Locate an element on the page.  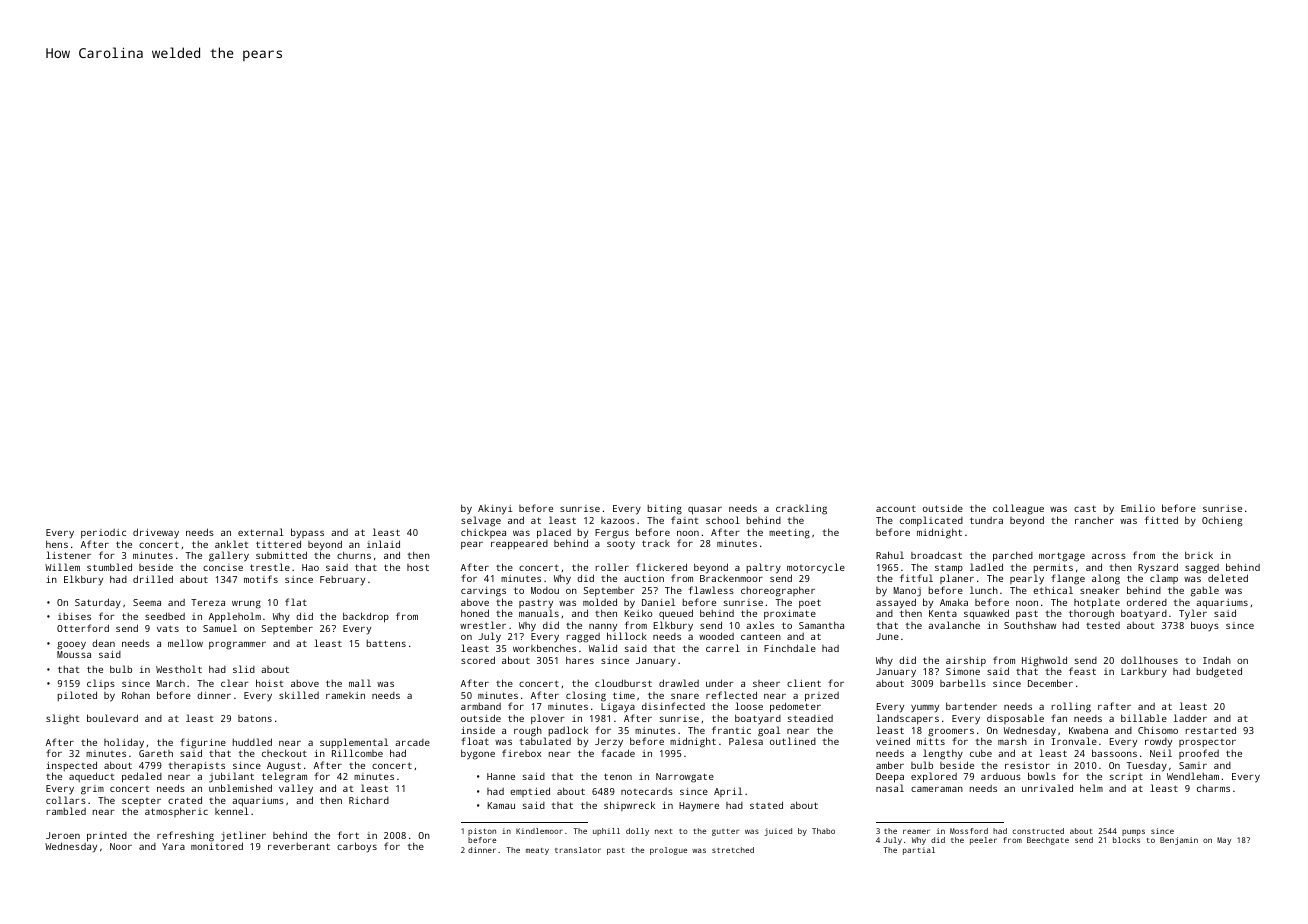
meaty is located at coordinates (537, 851).
